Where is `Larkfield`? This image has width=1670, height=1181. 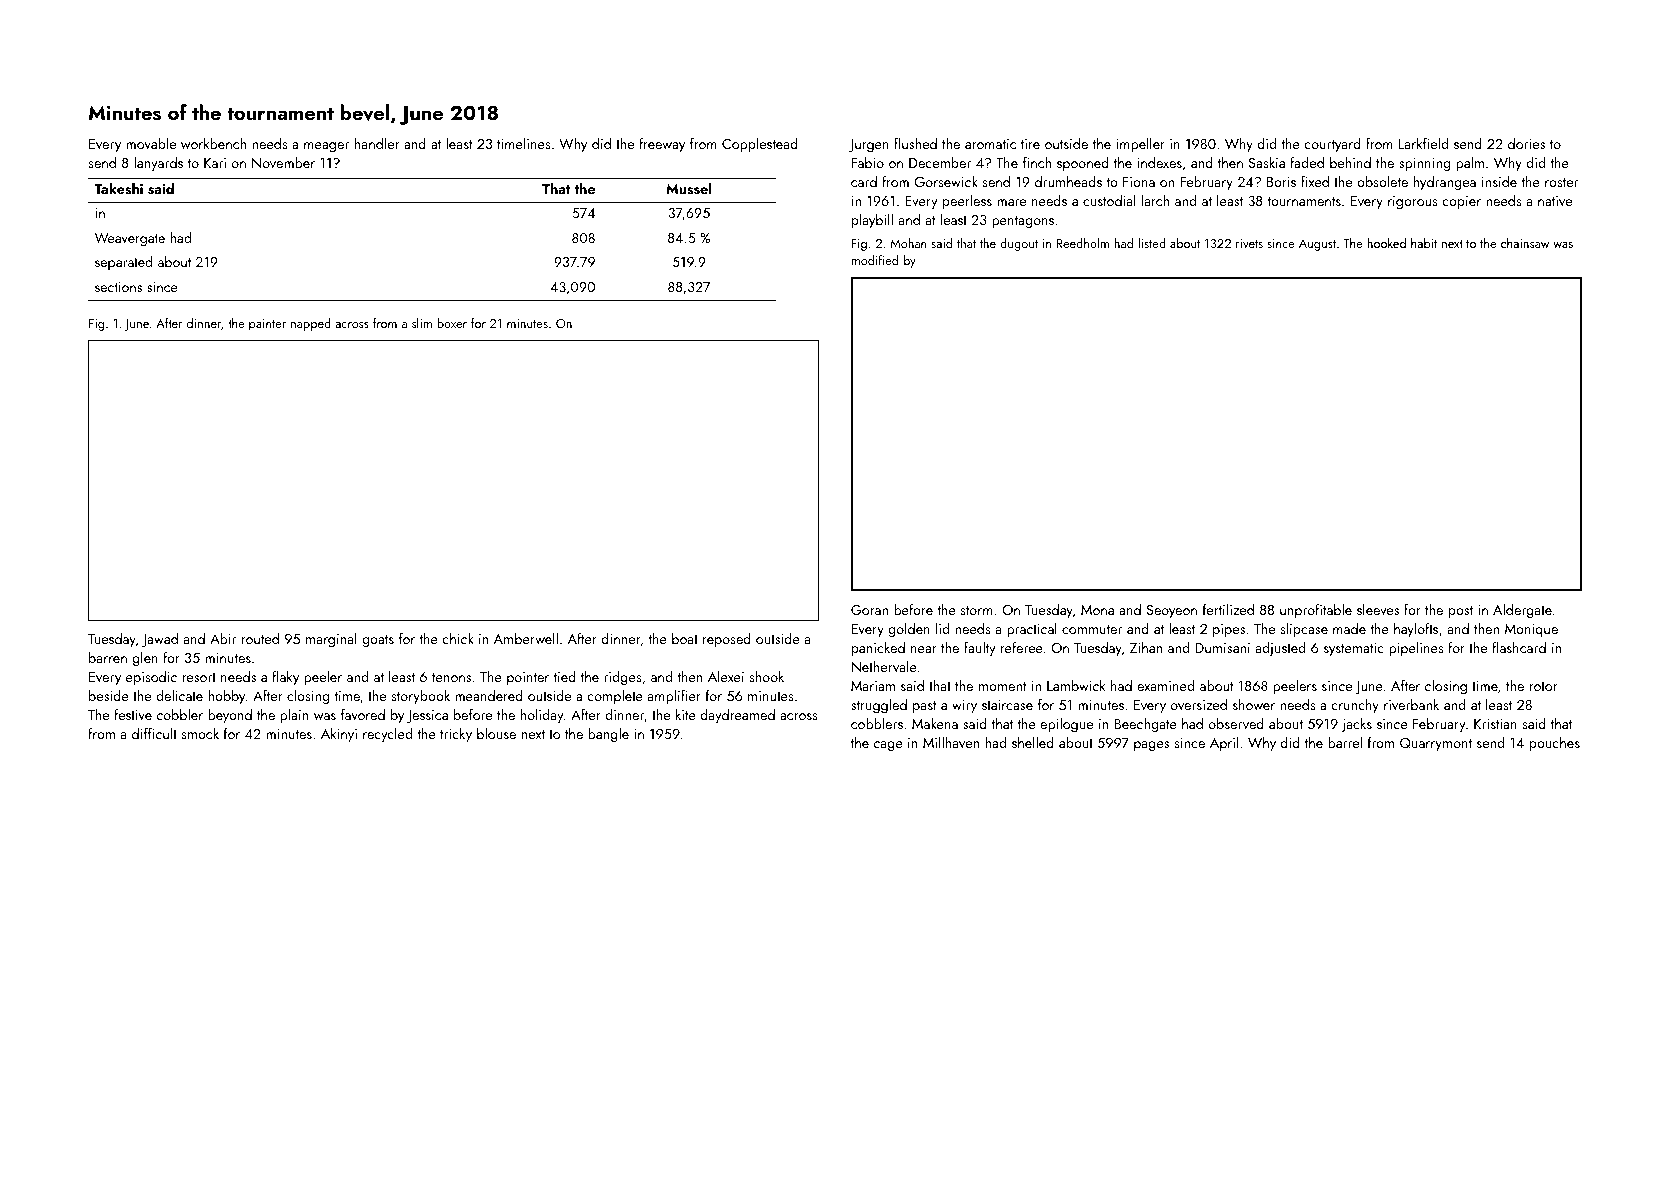
Larkfield is located at coordinates (1423, 143).
